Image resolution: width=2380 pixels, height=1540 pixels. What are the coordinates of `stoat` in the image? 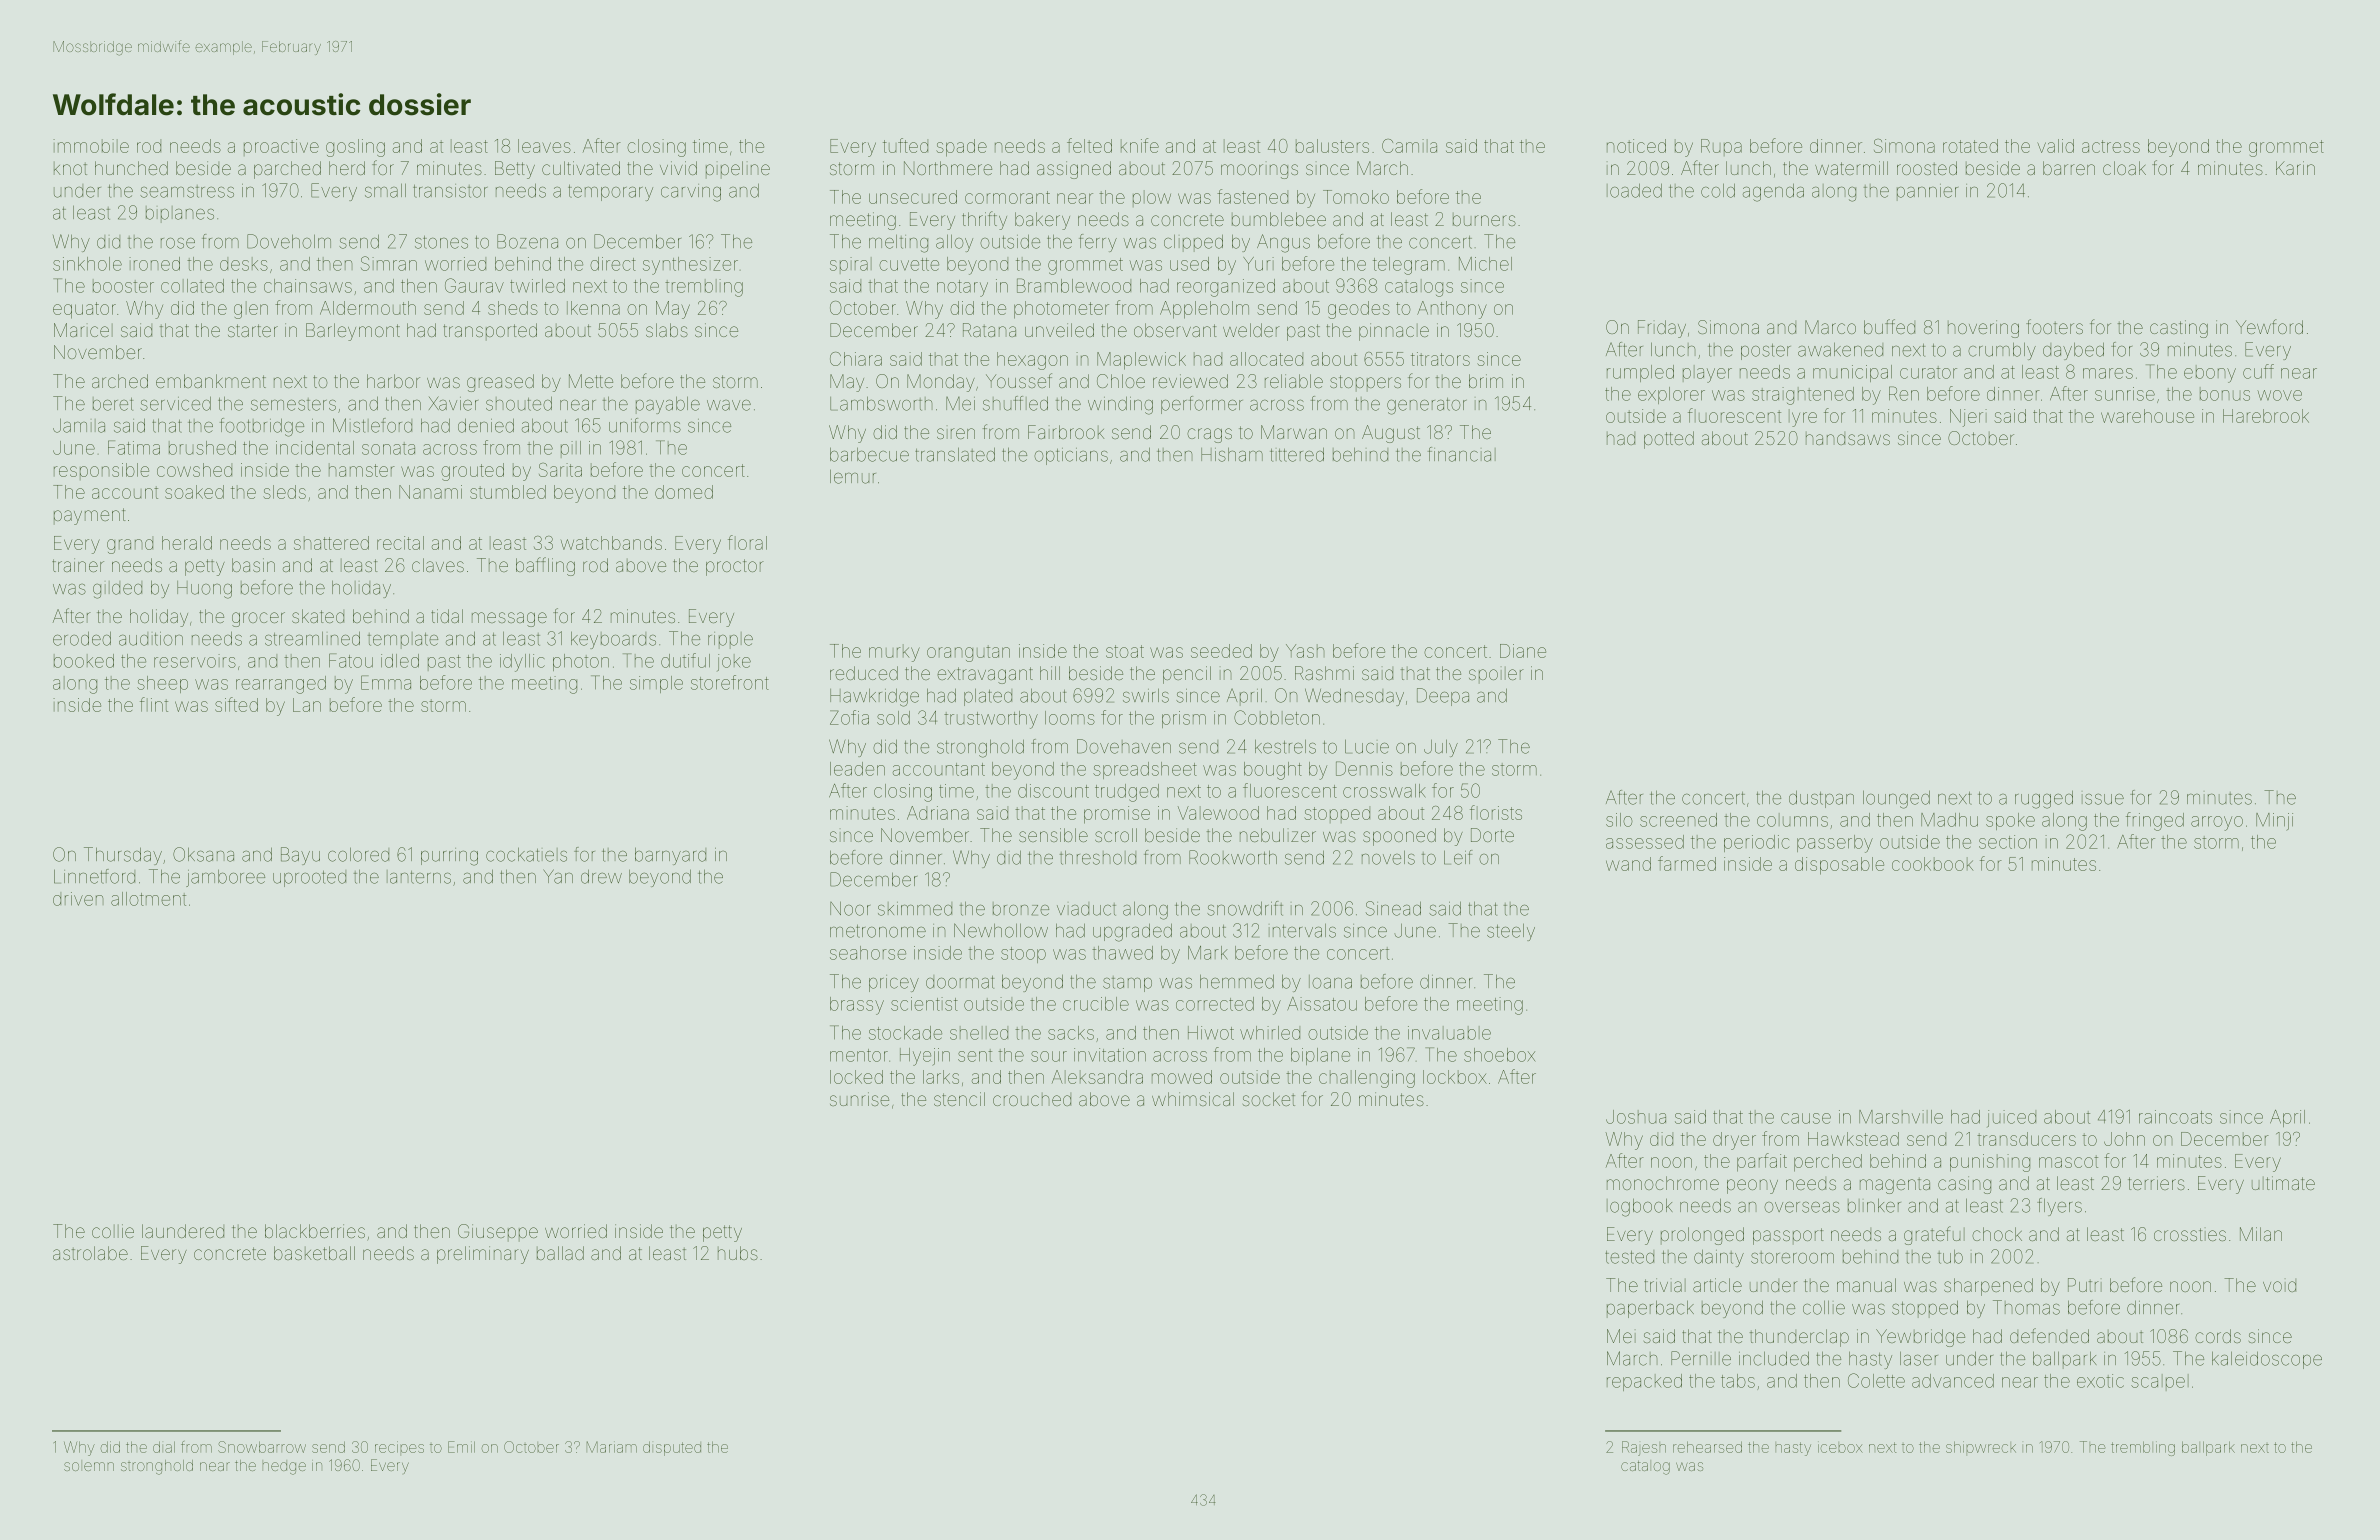 It's located at (1125, 651).
